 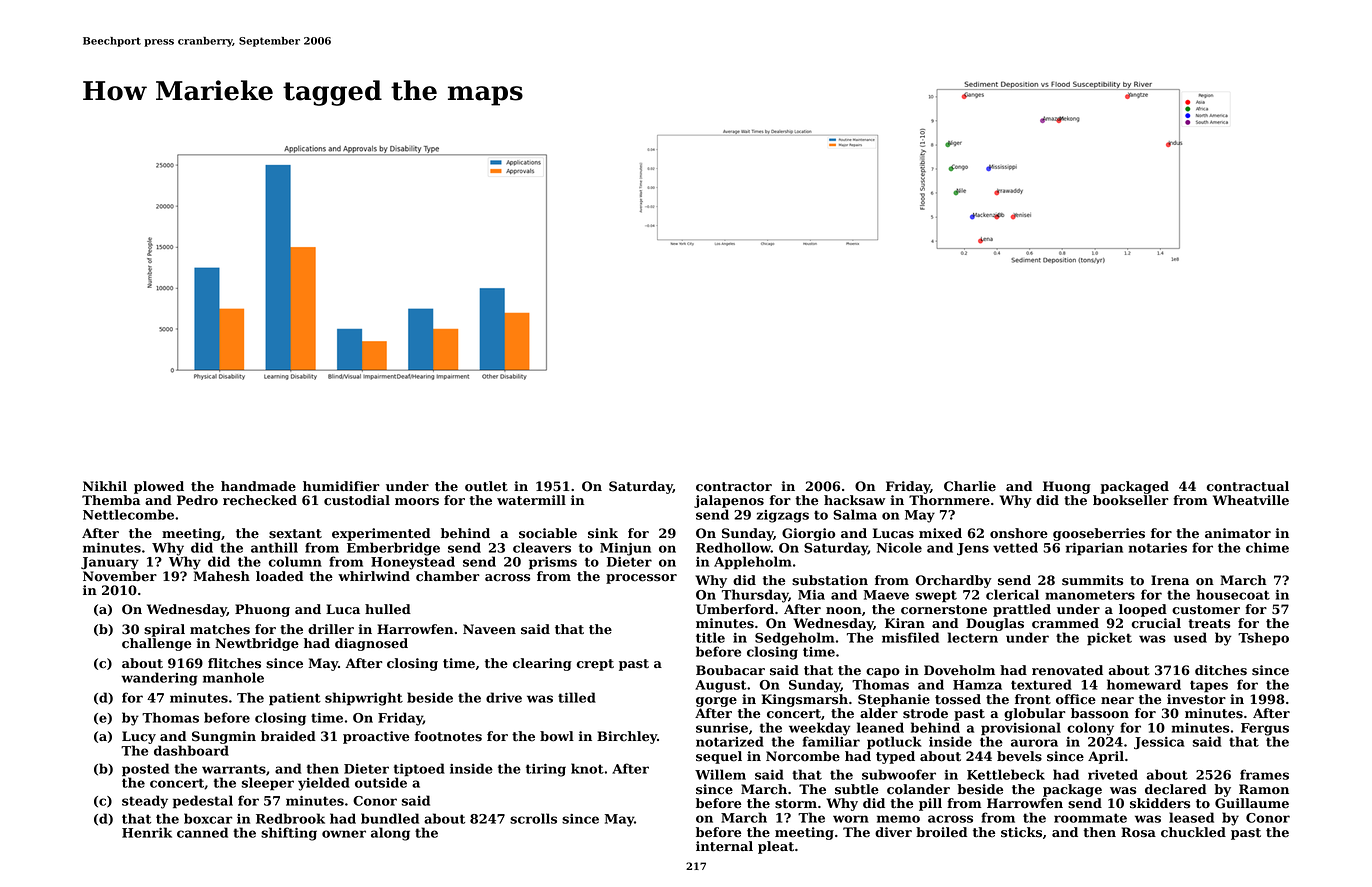 I want to click on watermill, so click(x=531, y=500).
